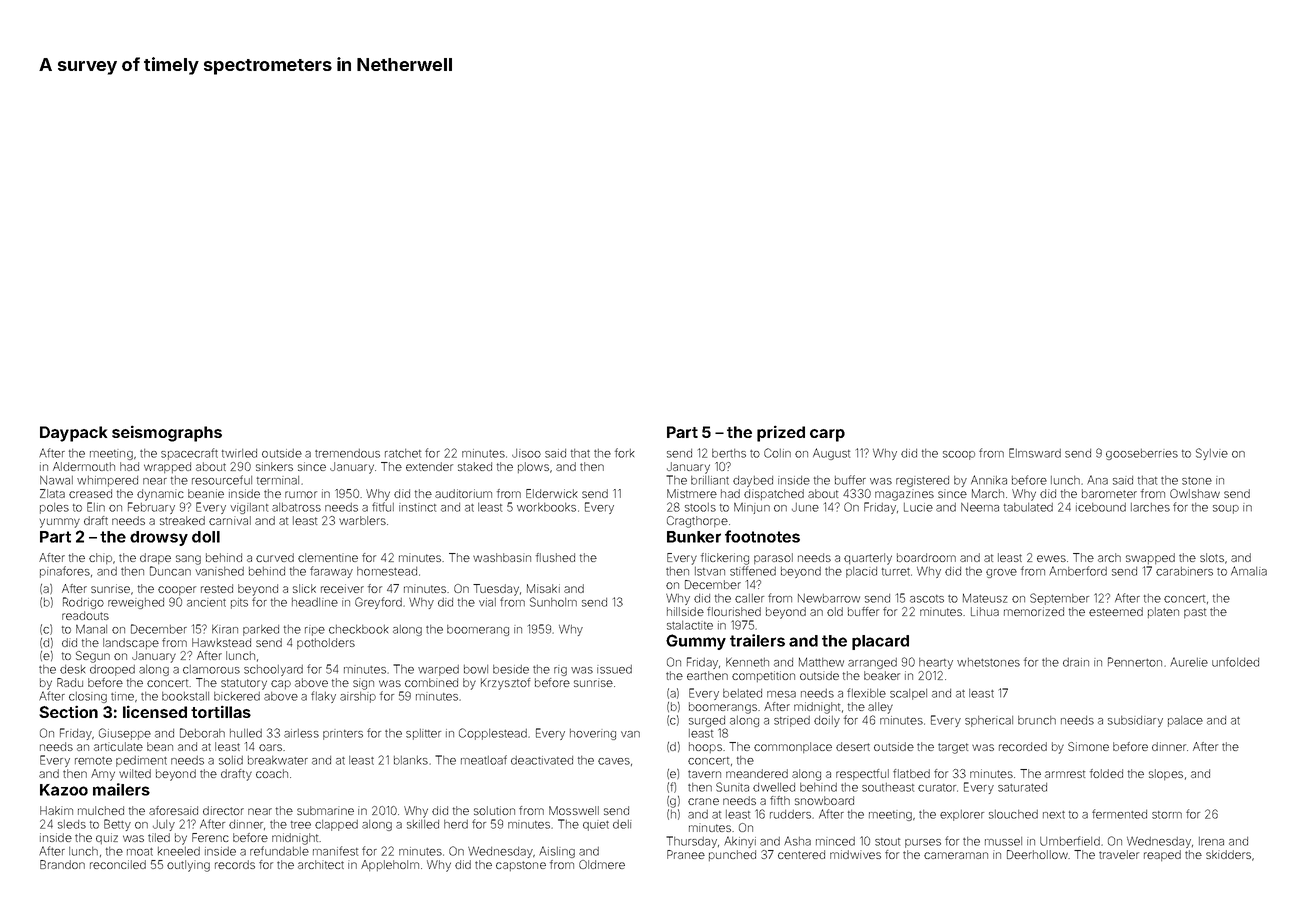 The height and width of the page is (924, 1308). Describe the element at coordinates (526, 453) in the page. I see `Jisoo` at that location.
